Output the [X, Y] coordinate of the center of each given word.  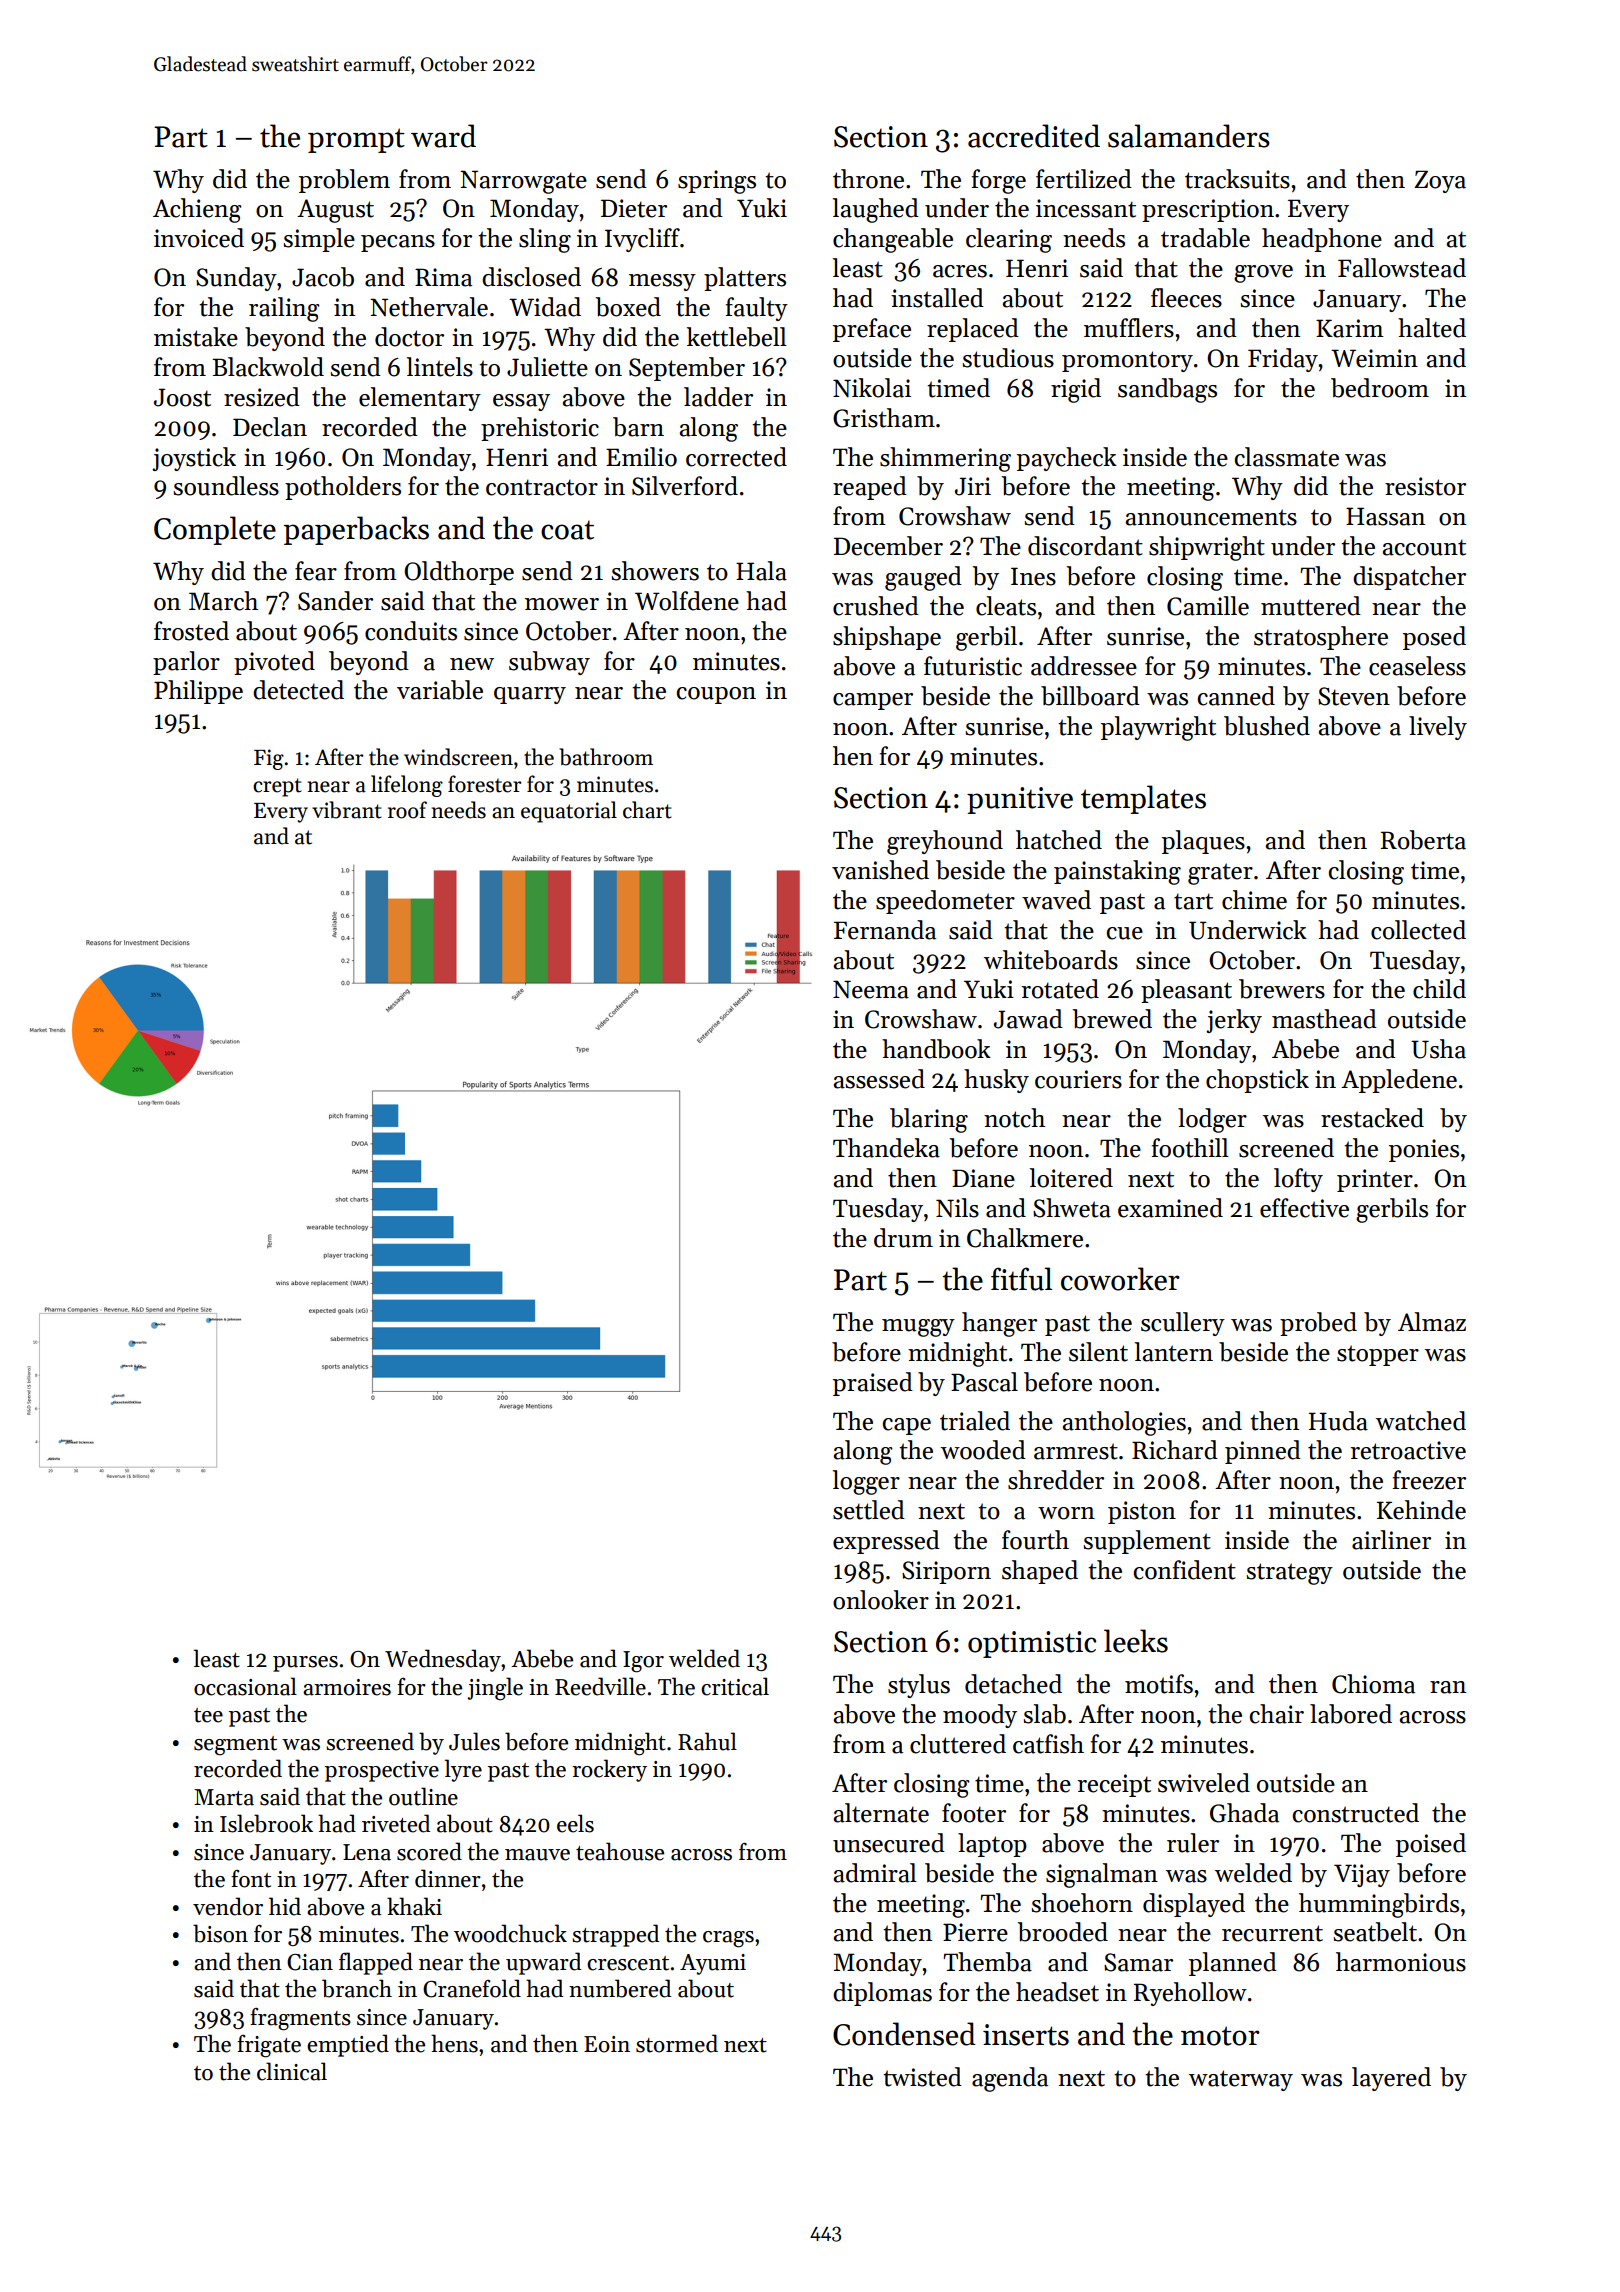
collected [1418, 930]
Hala [761, 571]
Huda [1338, 1421]
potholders [343, 488]
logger [866, 1482]
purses [305, 1664]
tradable [1205, 238]
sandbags [1167, 390]
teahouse [620, 1851]
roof [407, 810]
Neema [871, 989]
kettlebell [737, 337]
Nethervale [429, 307]
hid [285, 1906]
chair [1277, 1714]
